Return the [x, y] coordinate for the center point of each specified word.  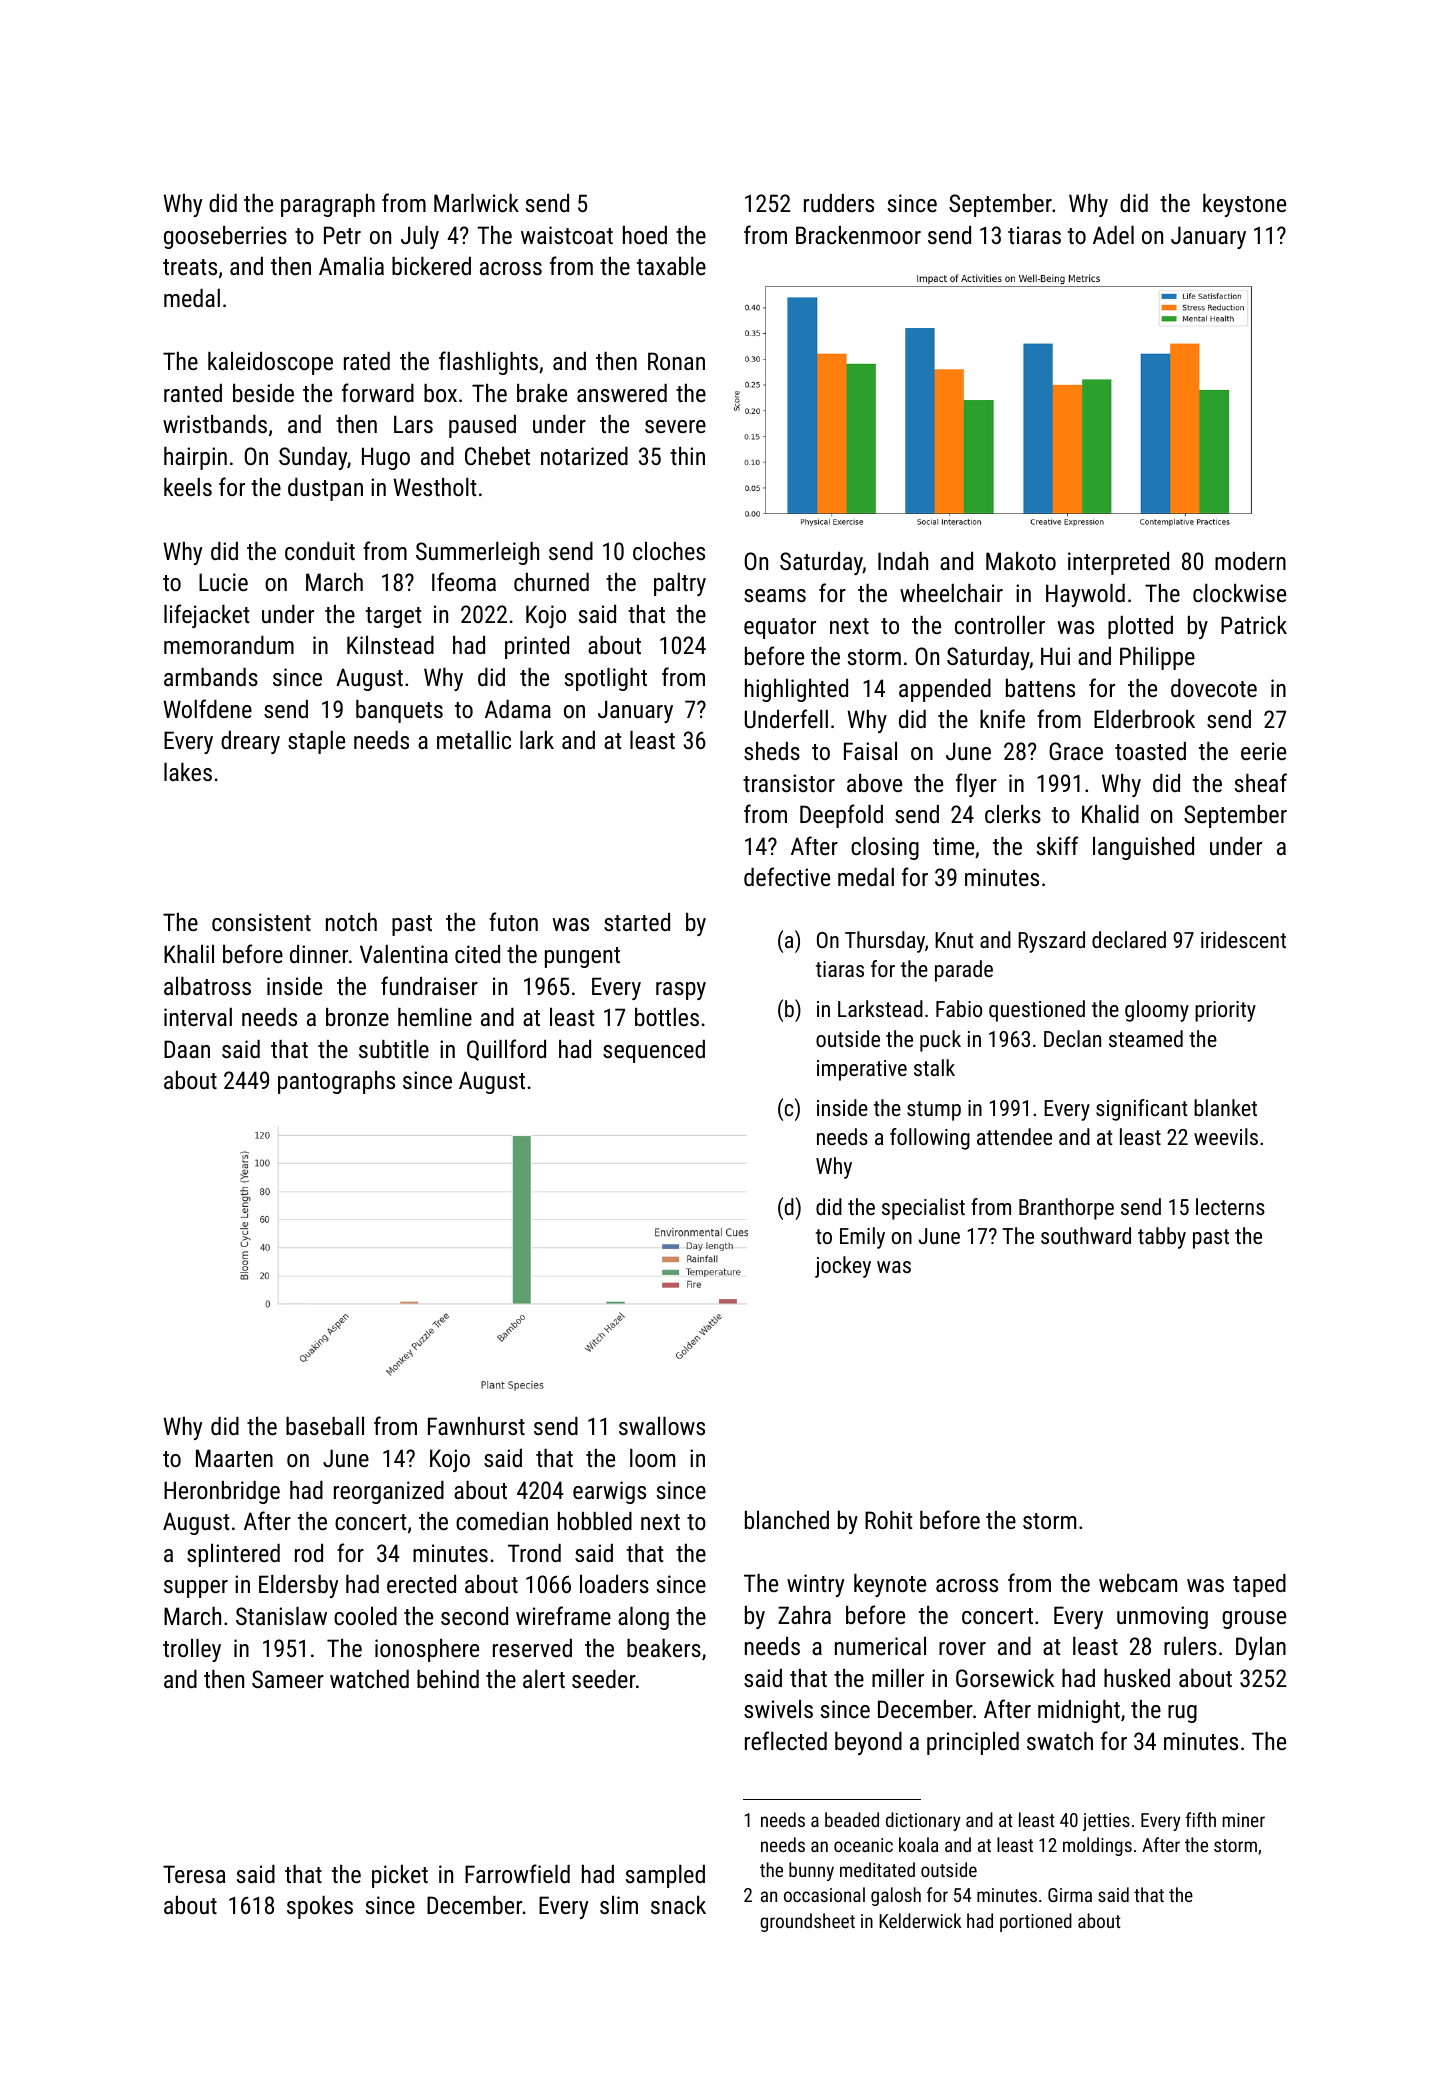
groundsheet [807, 1922]
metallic [474, 740]
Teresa [194, 1874]
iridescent [1243, 939]
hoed [645, 235]
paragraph [328, 205]
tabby [1162, 1238]
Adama [518, 709]
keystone [1244, 205]
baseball [325, 1426]
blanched [787, 1520]
